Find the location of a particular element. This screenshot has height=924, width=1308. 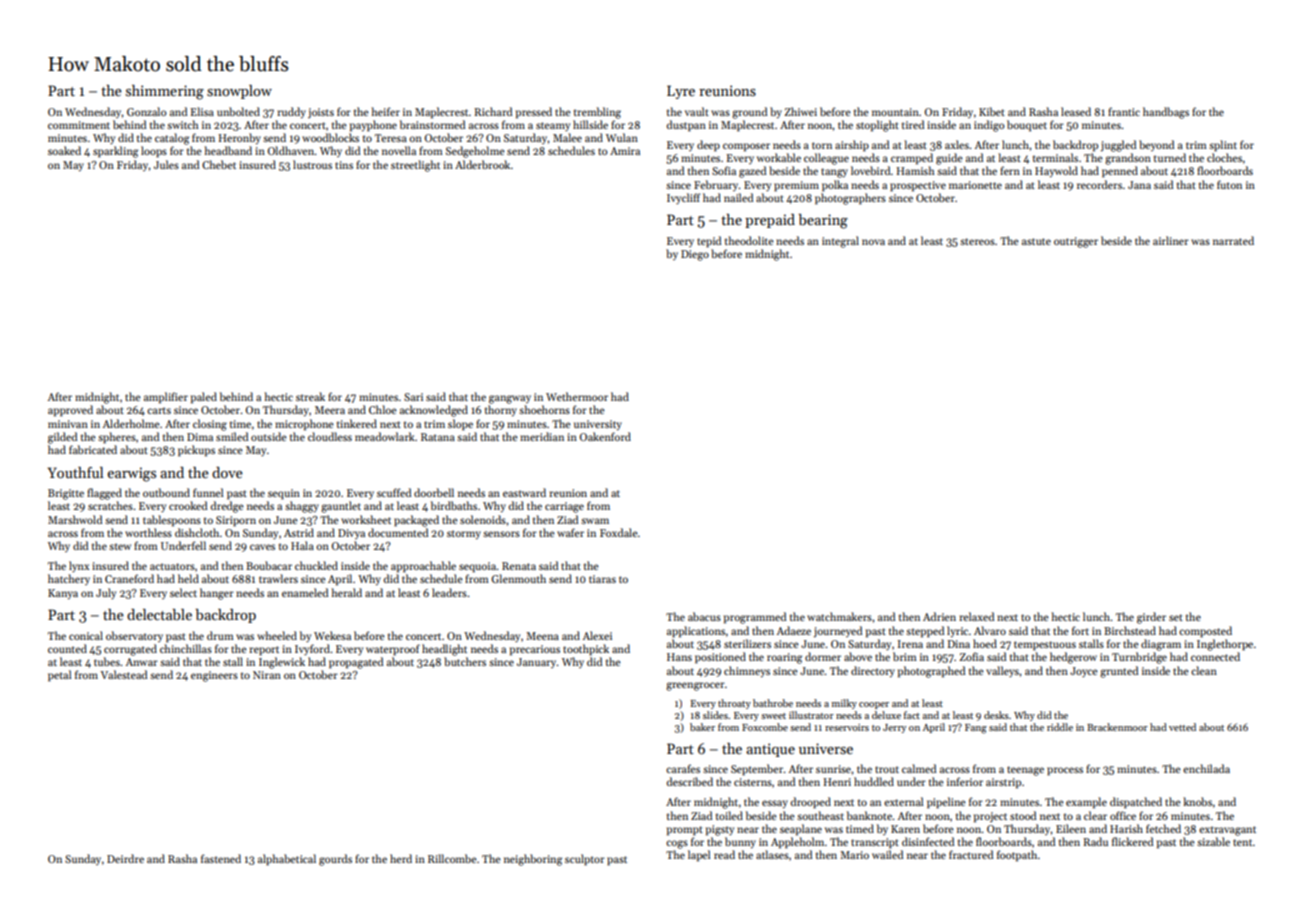

tent is located at coordinates (1243, 842).
